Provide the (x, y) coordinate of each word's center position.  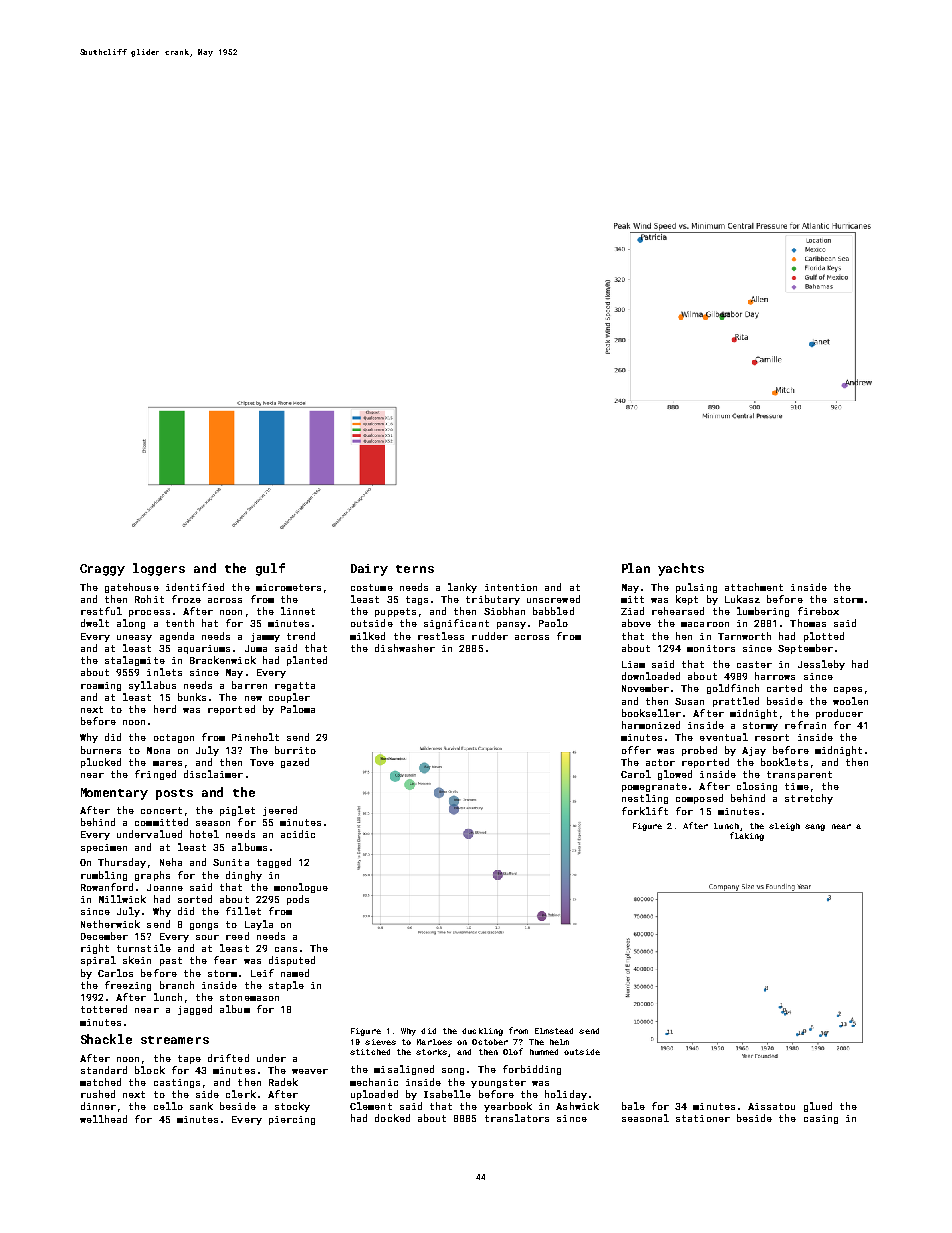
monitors (711, 648)
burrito (295, 750)
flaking (747, 836)
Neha (171, 862)
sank (201, 1106)
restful (101, 611)
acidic (298, 834)
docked (392, 1118)
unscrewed (553, 599)
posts (174, 794)
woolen (850, 701)
